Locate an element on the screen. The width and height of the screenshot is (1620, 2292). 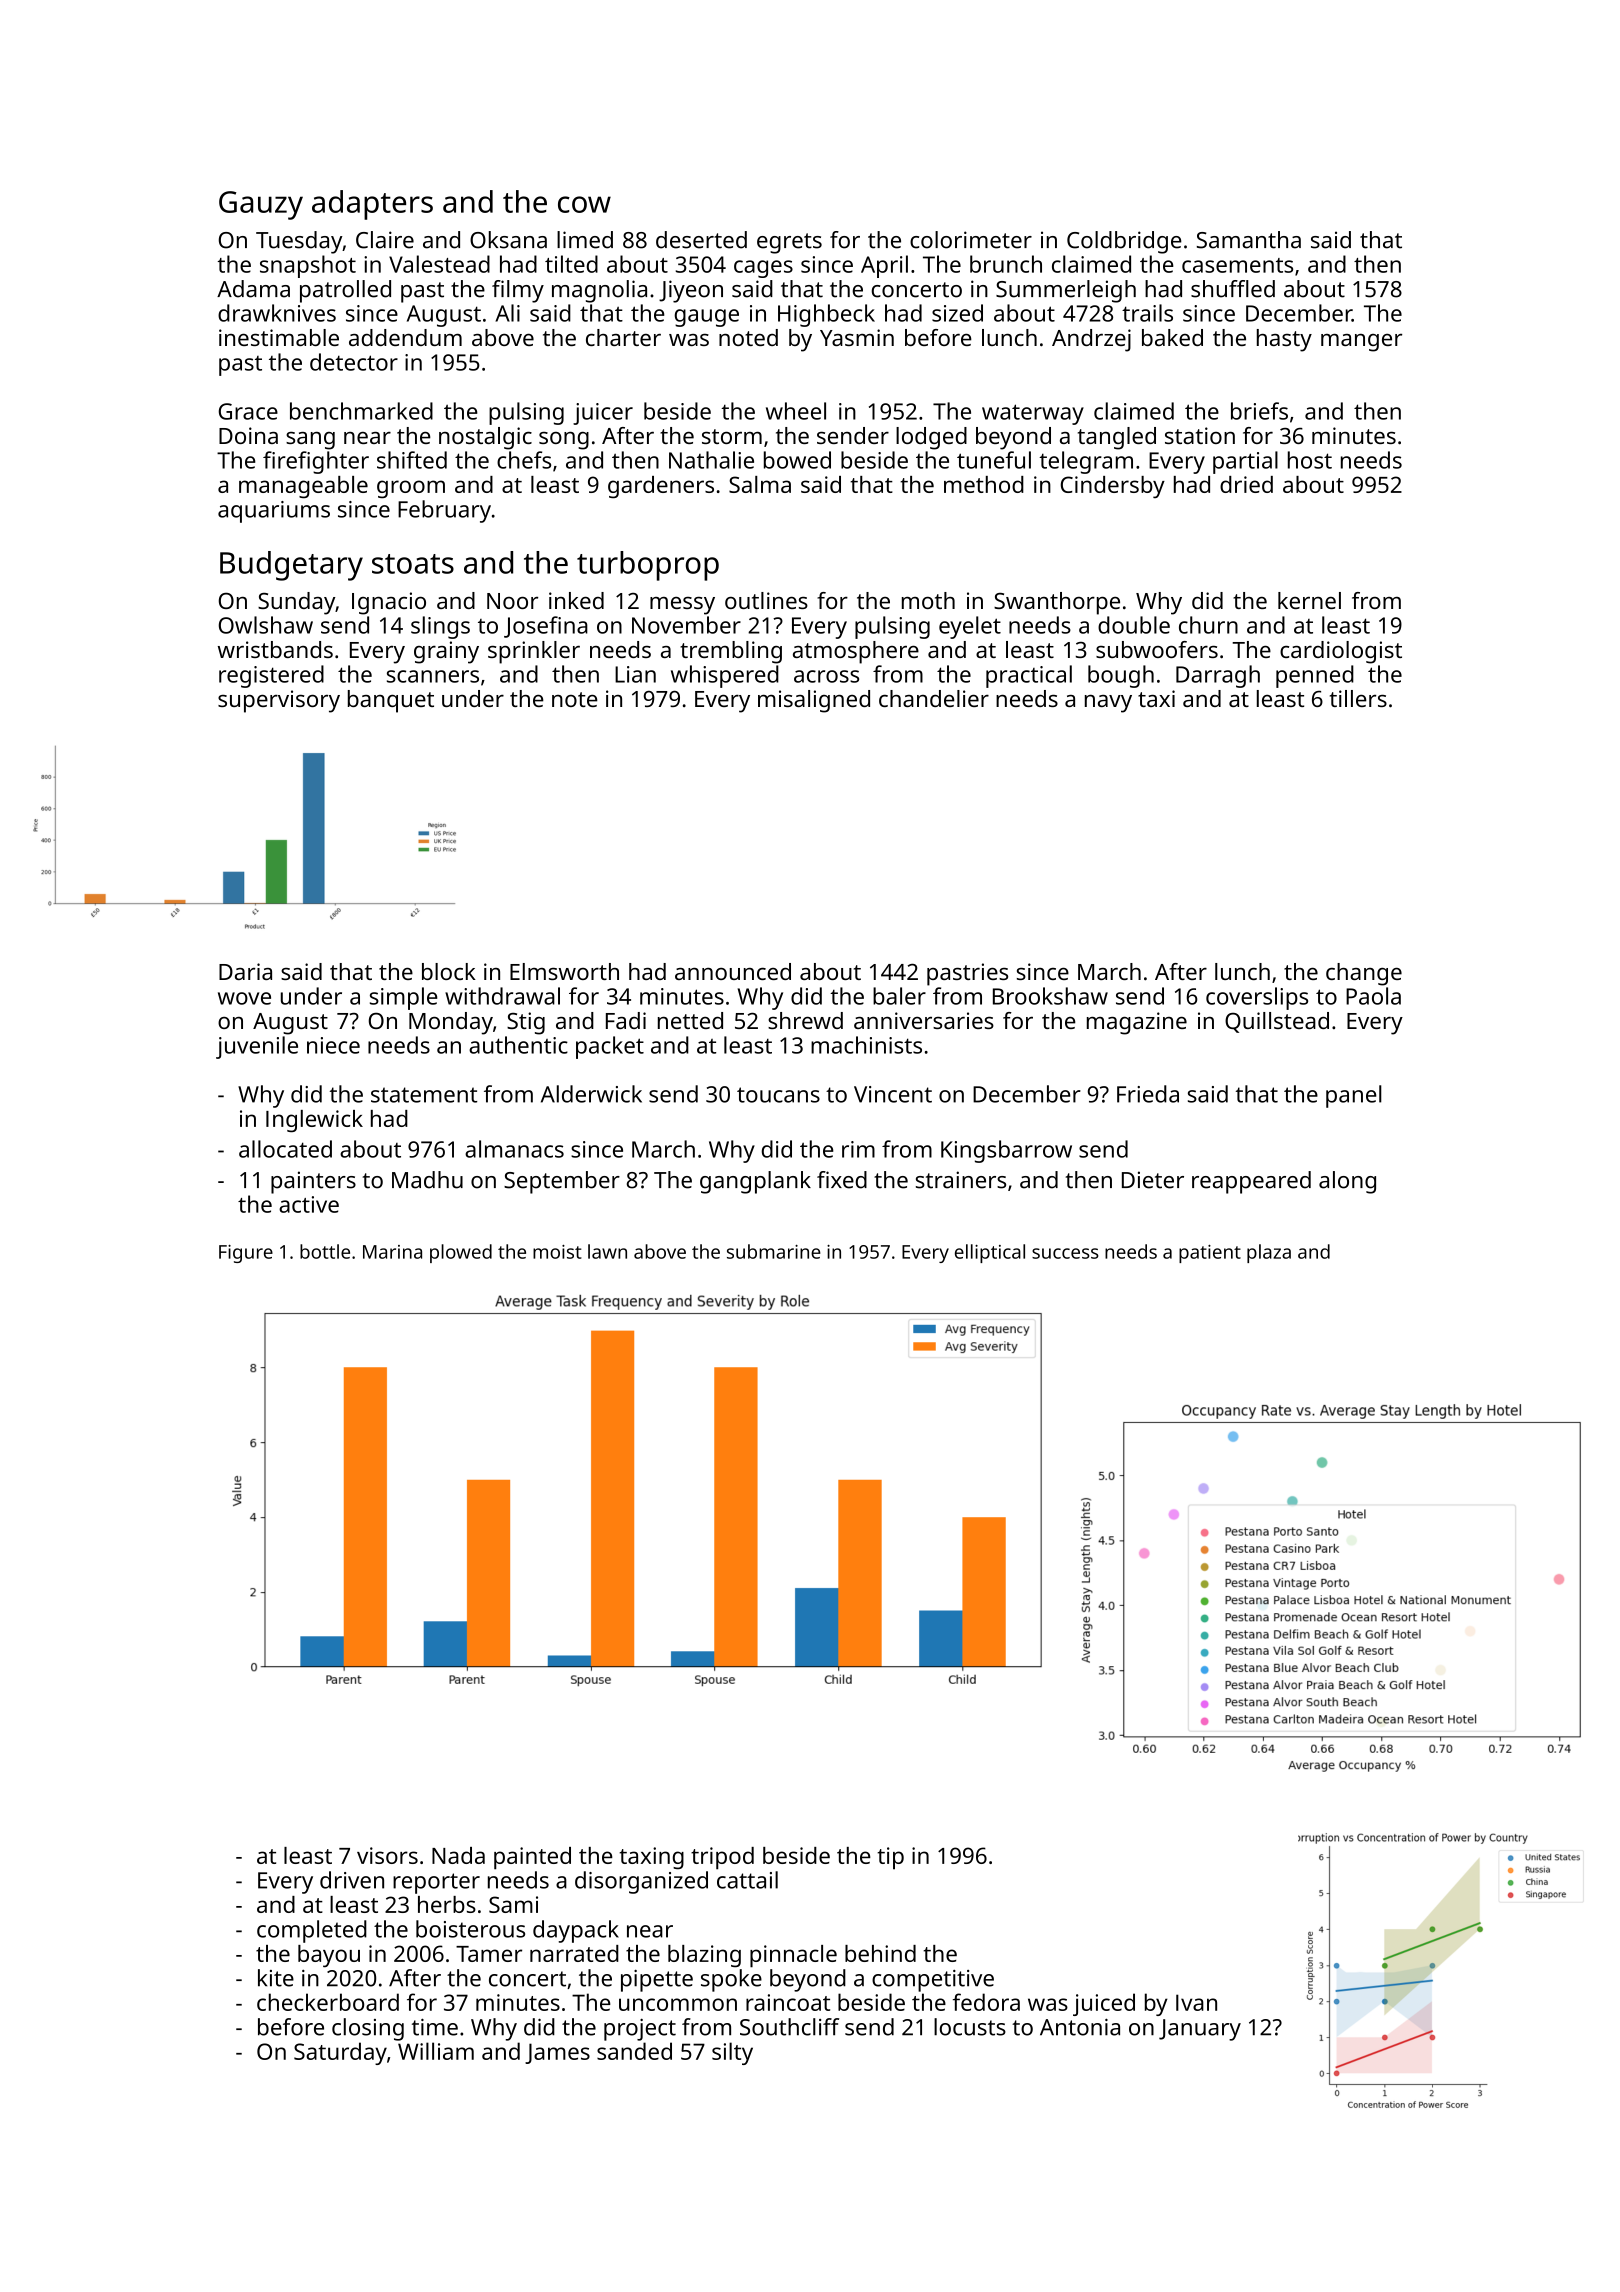
painted is located at coordinates (532, 1858).
